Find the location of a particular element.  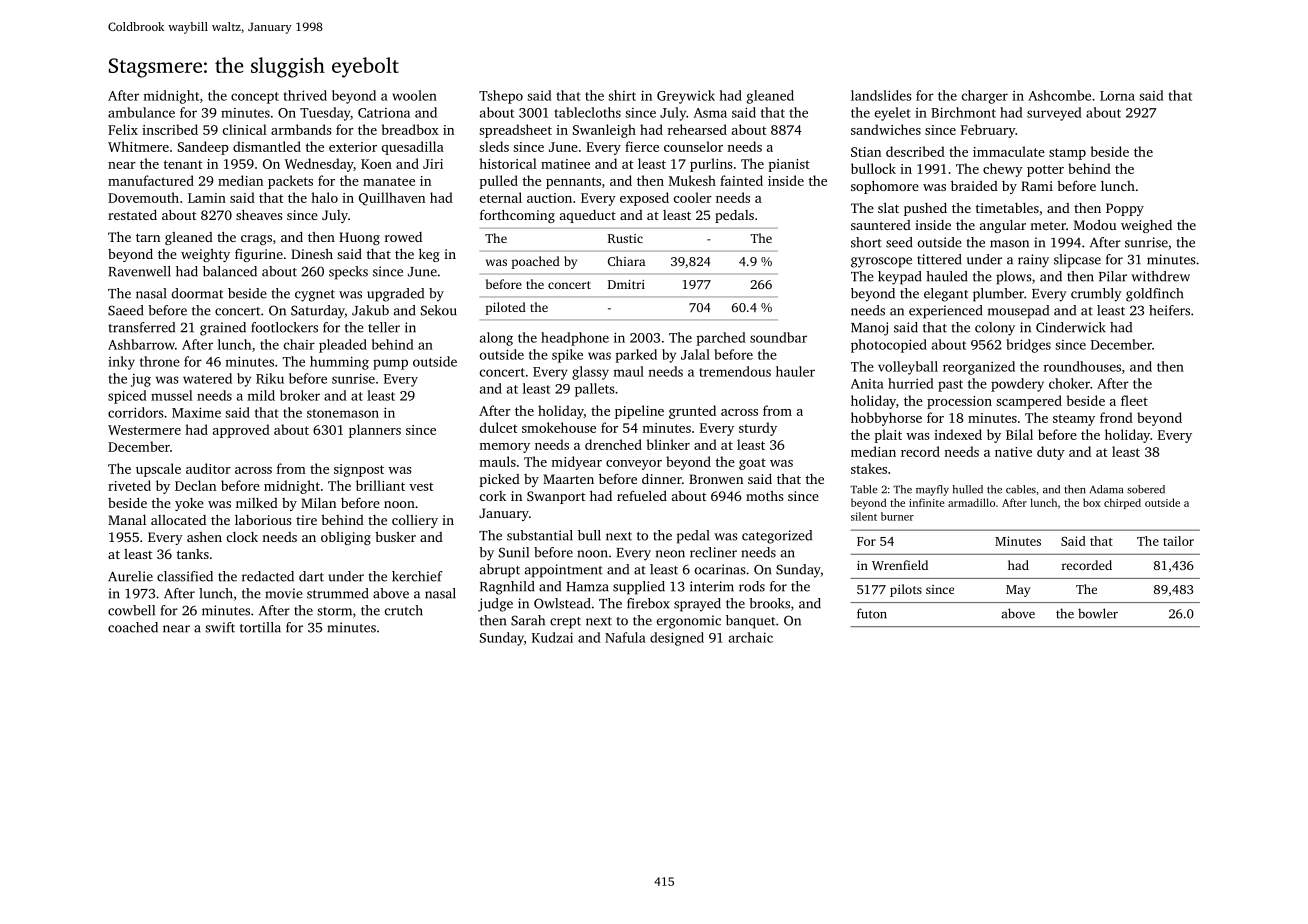

Jiri is located at coordinates (433, 164).
